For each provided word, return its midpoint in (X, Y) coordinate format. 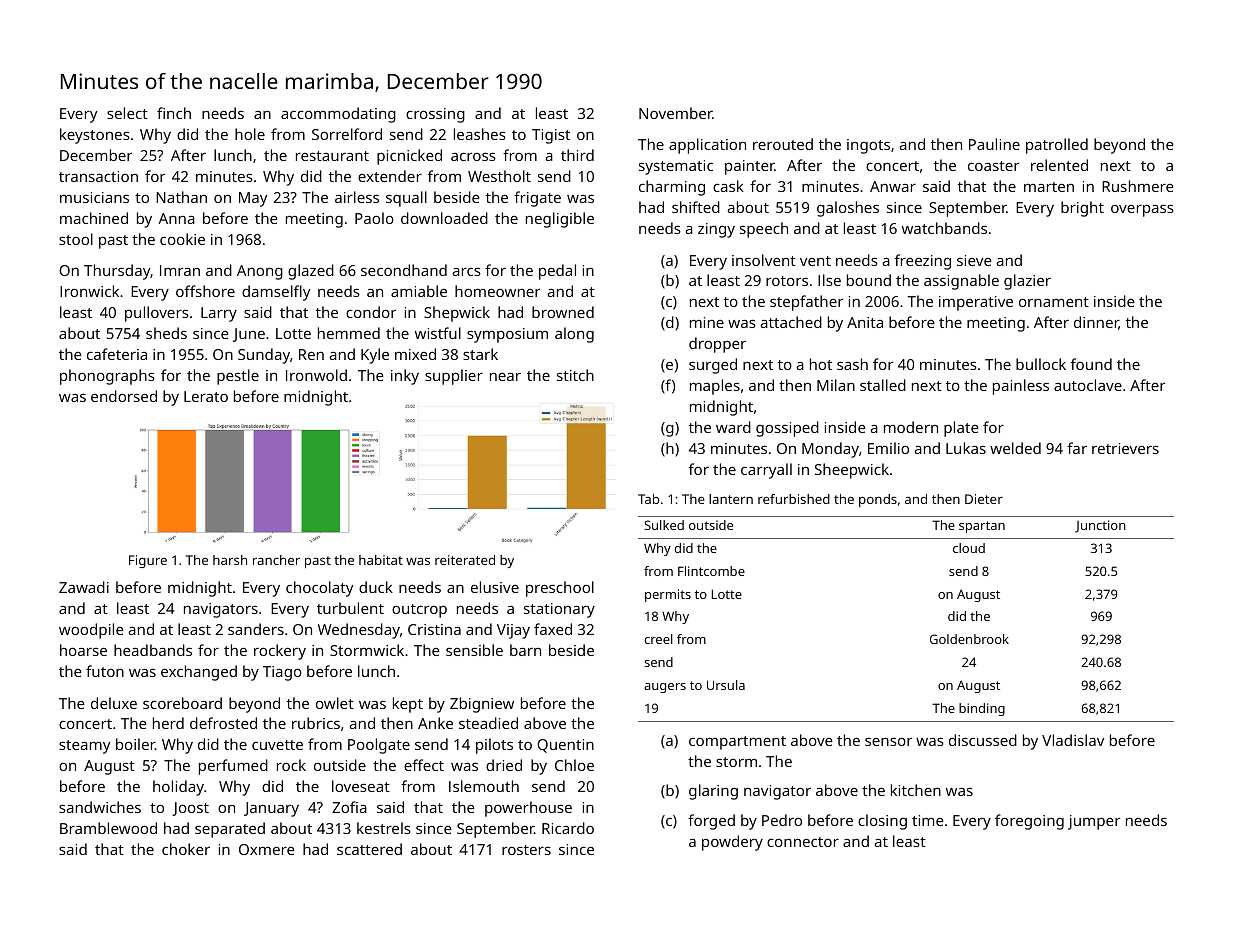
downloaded (444, 218)
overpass (1142, 210)
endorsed (124, 396)
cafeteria (117, 354)
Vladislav (1073, 740)
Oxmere (267, 849)
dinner (1096, 323)
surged (713, 366)
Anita (865, 322)
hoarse (83, 650)
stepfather (806, 303)
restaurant (332, 156)
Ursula (726, 685)
